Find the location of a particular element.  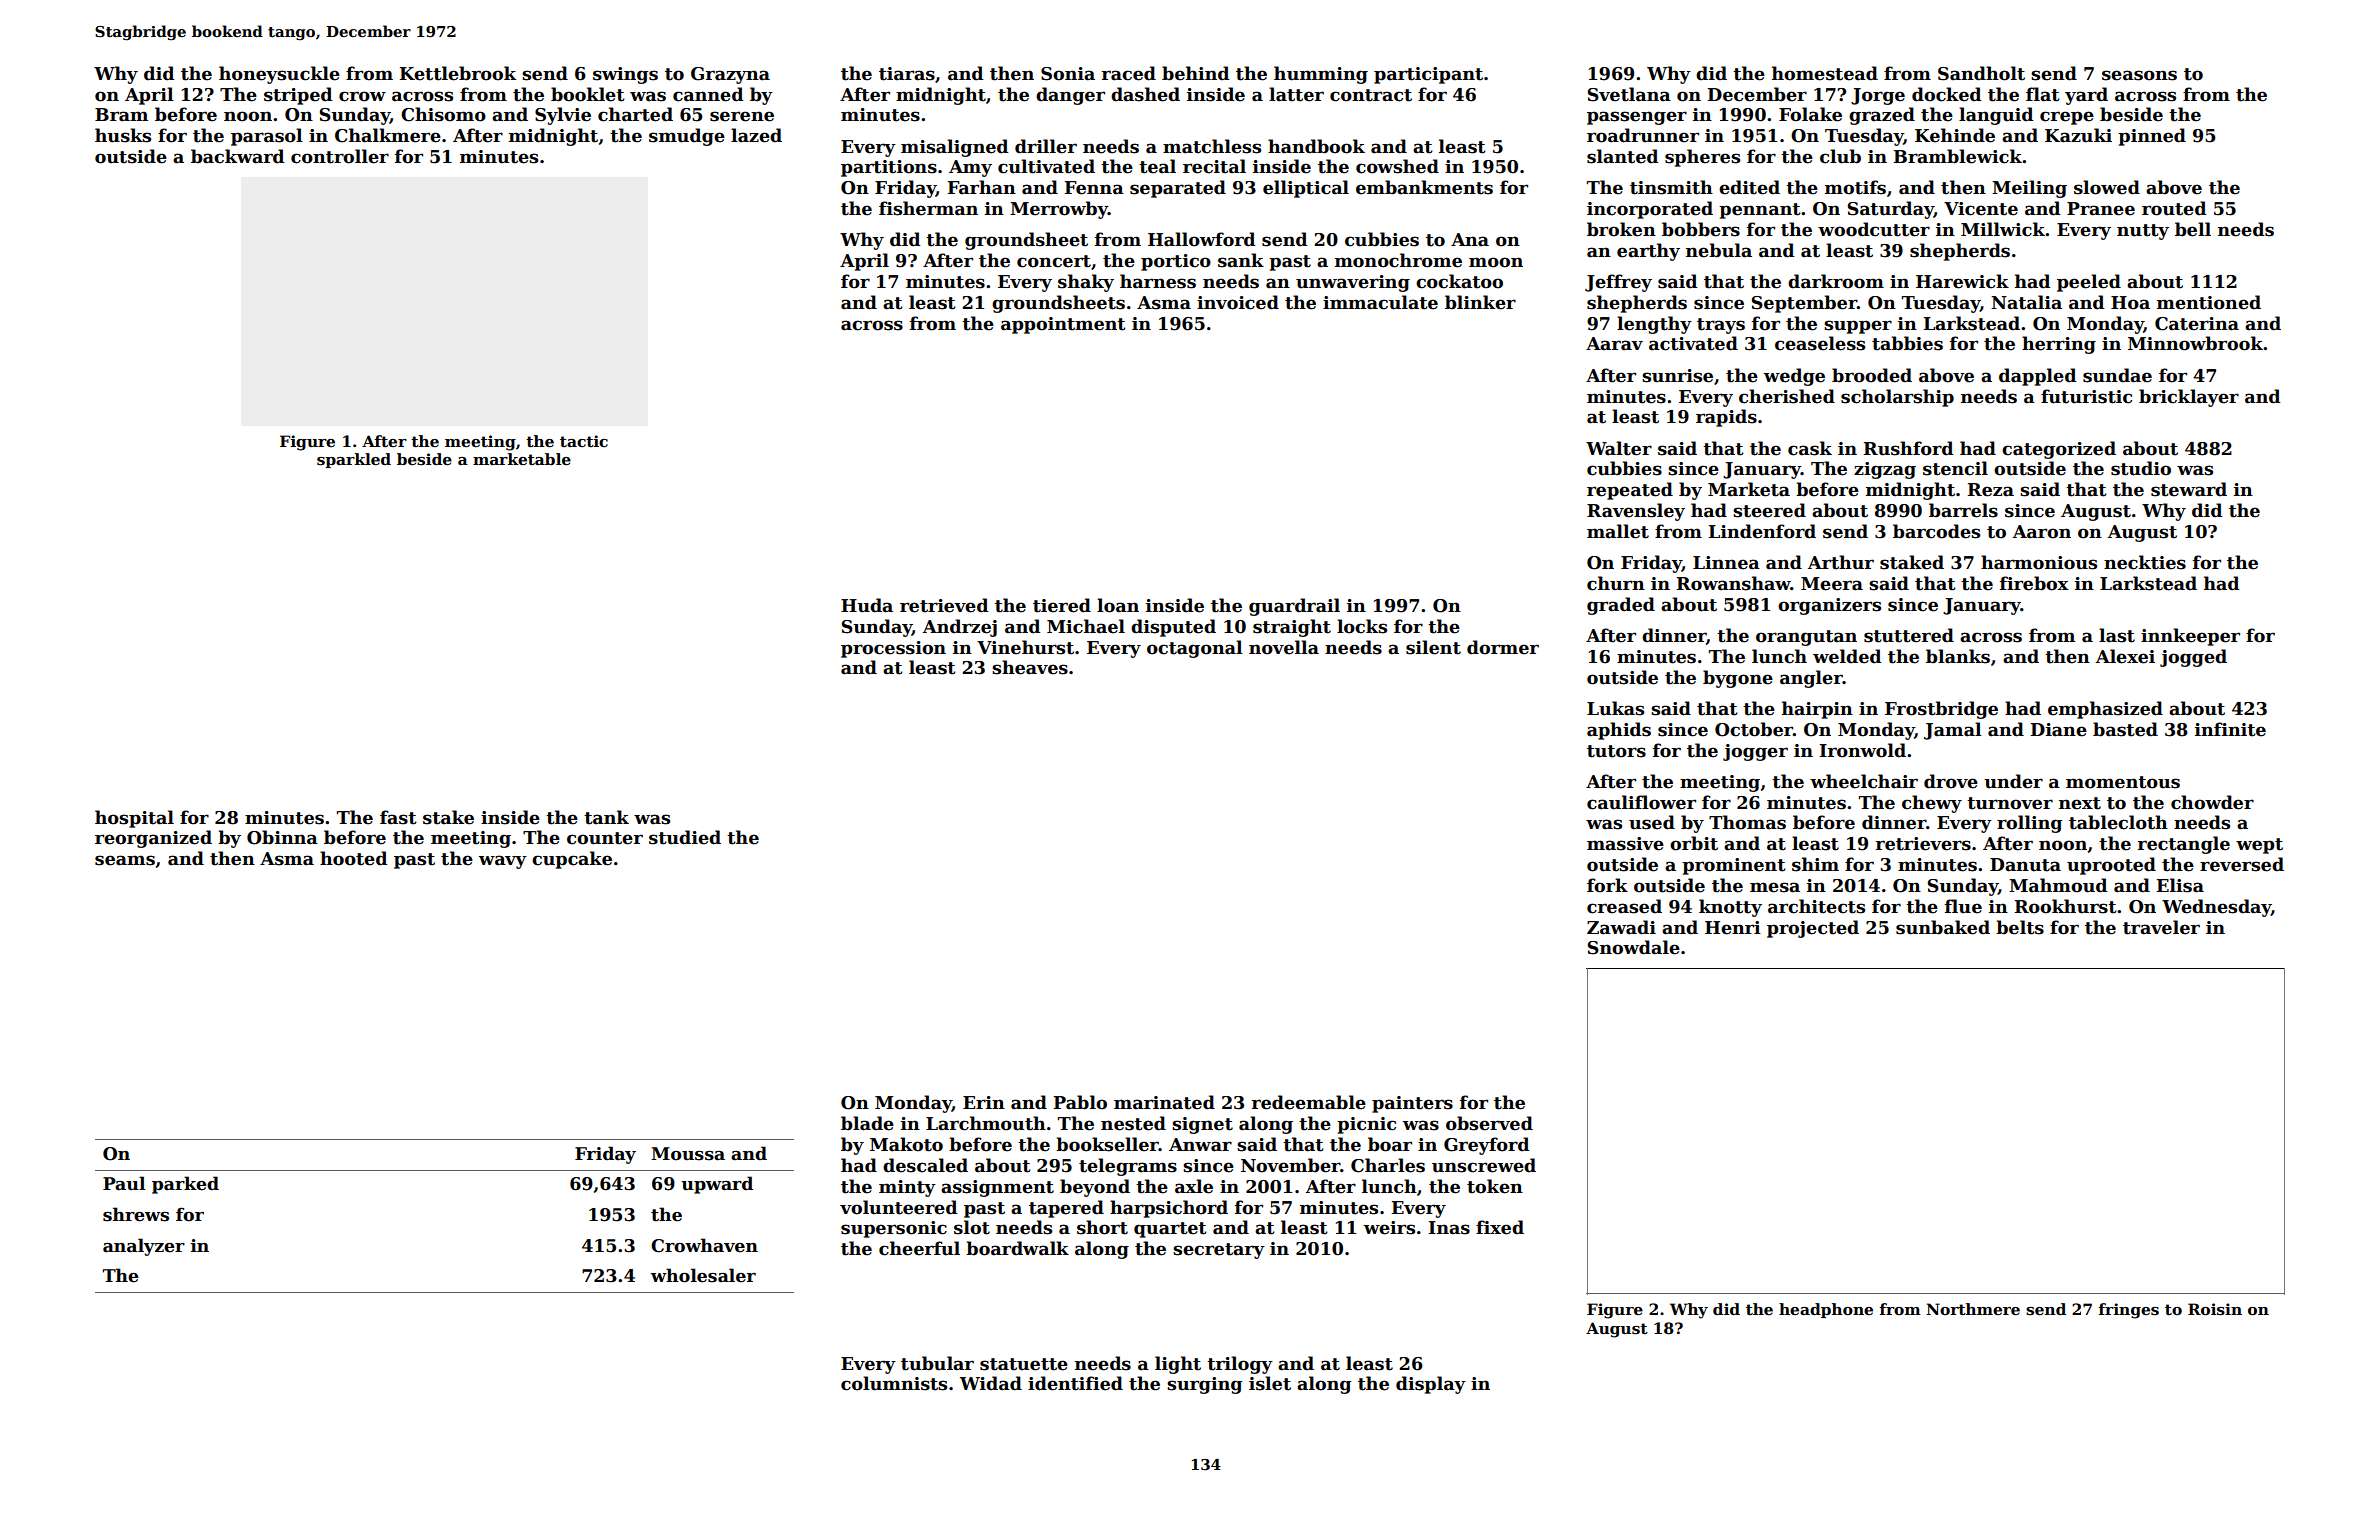

homestead is located at coordinates (1825, 73).
